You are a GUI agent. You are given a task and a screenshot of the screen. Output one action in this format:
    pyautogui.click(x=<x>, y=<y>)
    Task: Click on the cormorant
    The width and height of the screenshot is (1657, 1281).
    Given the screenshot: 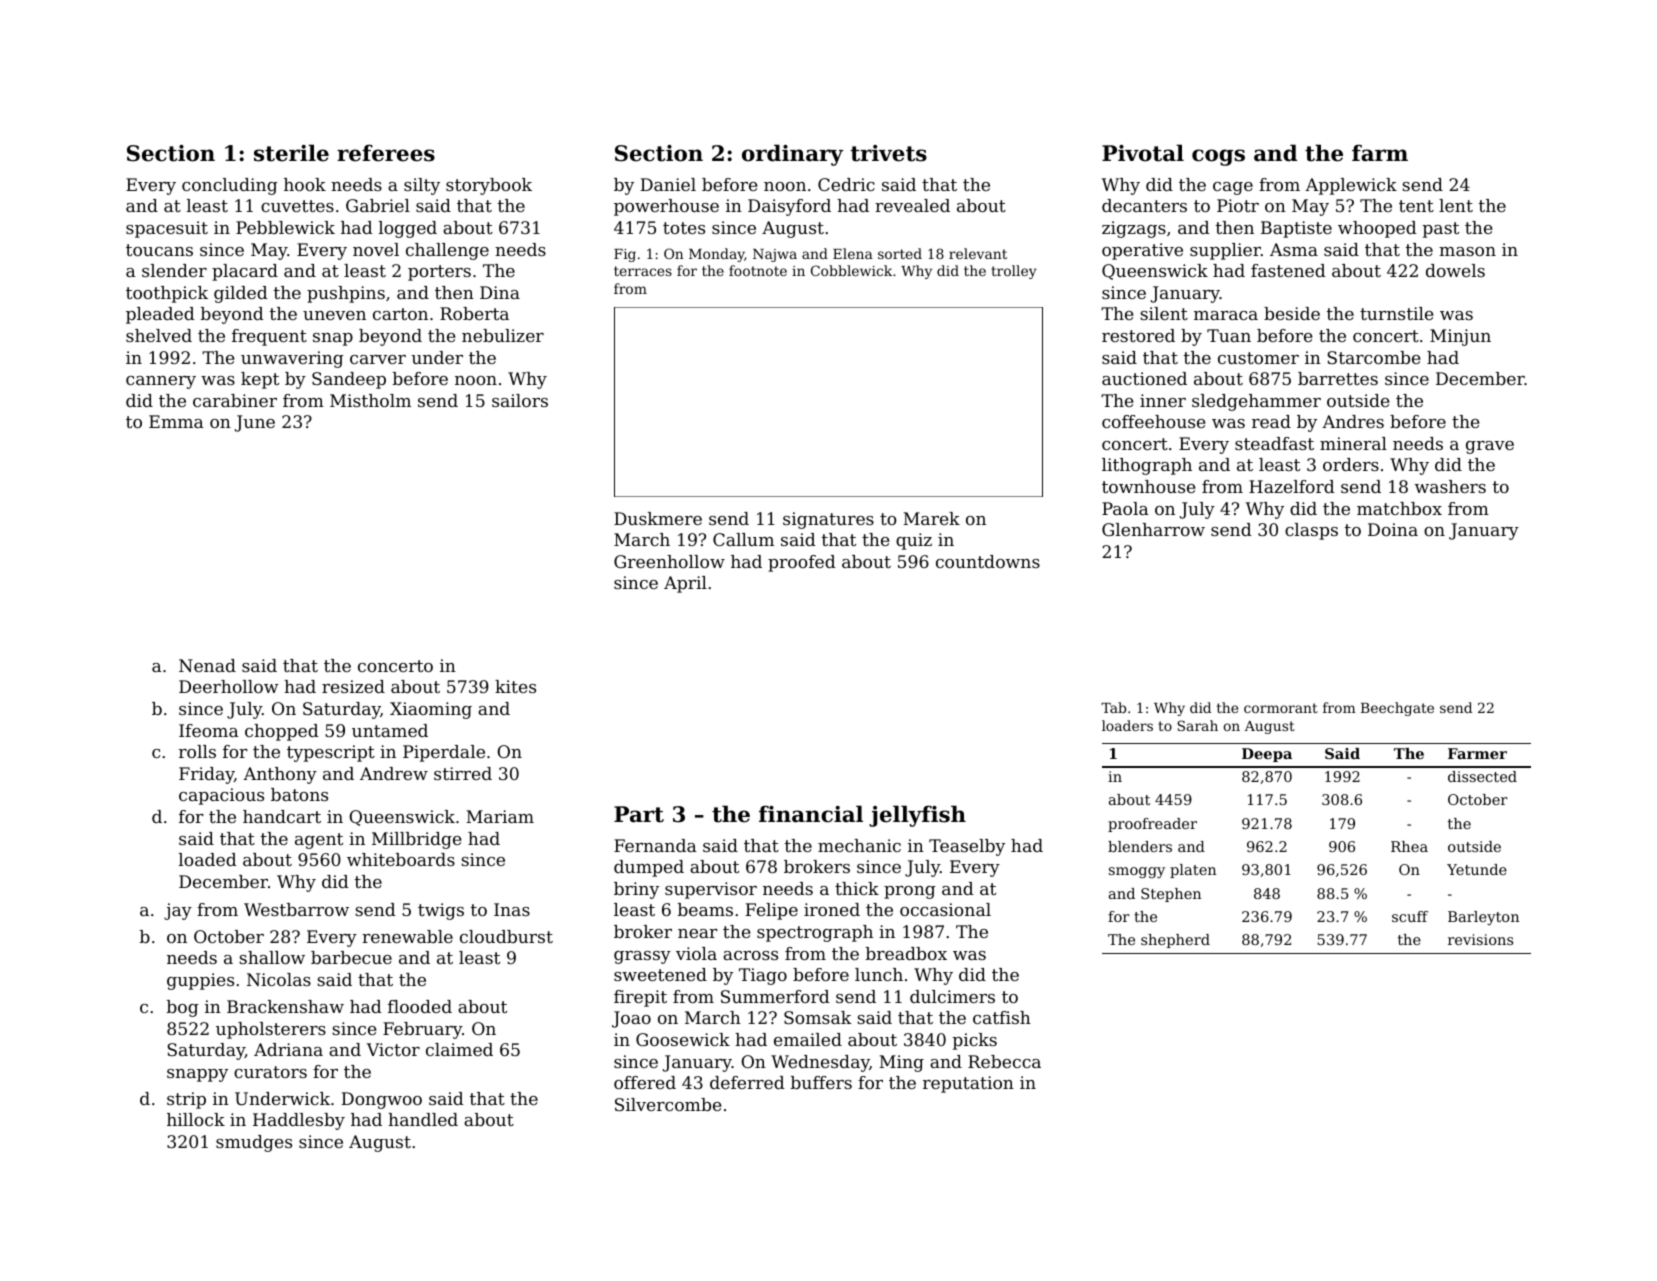 What is the action you would take?
    pyautogui.click(x=1281, y=708)
